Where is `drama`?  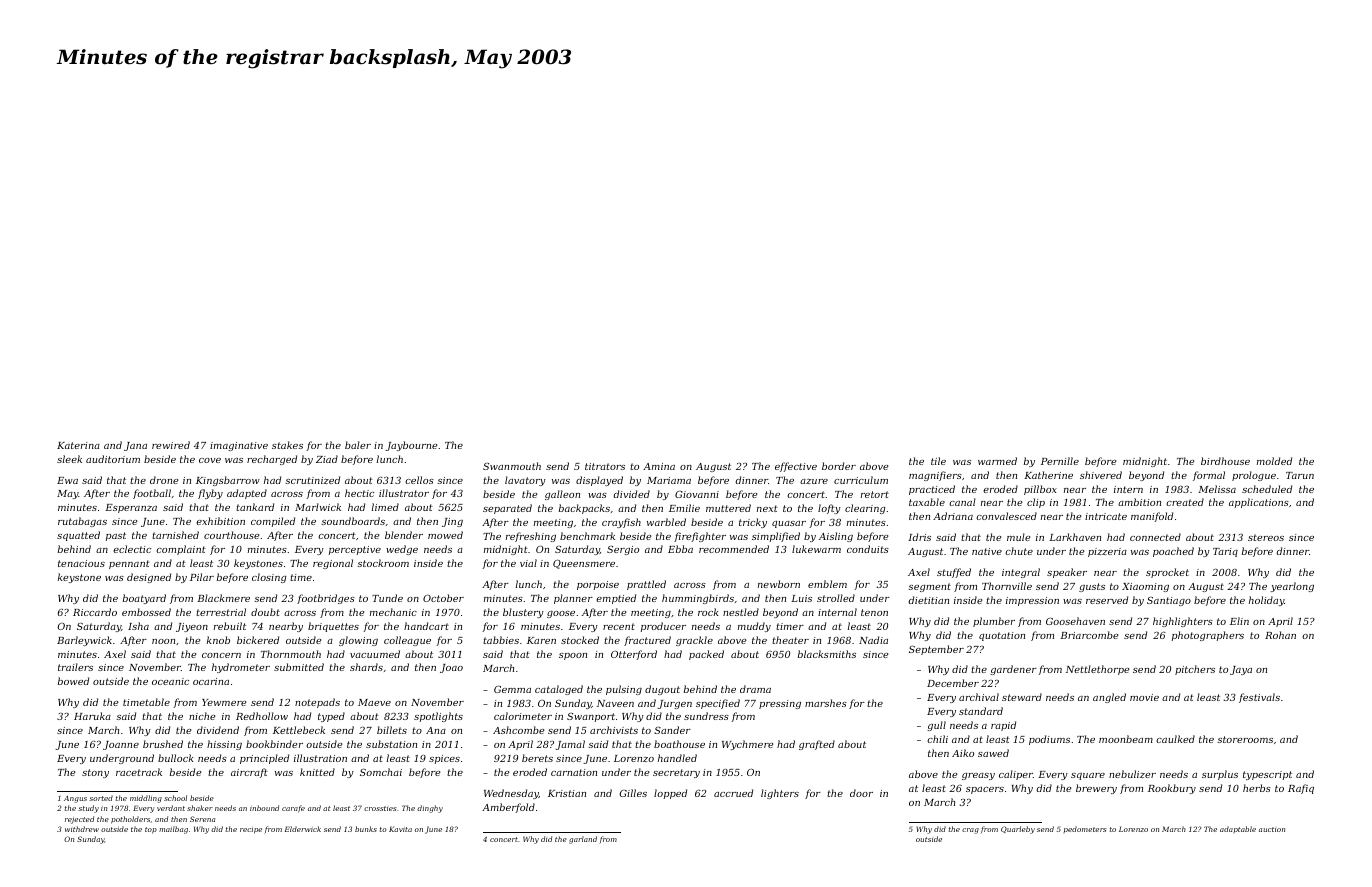
drama is located at coordinates (755, 689).
